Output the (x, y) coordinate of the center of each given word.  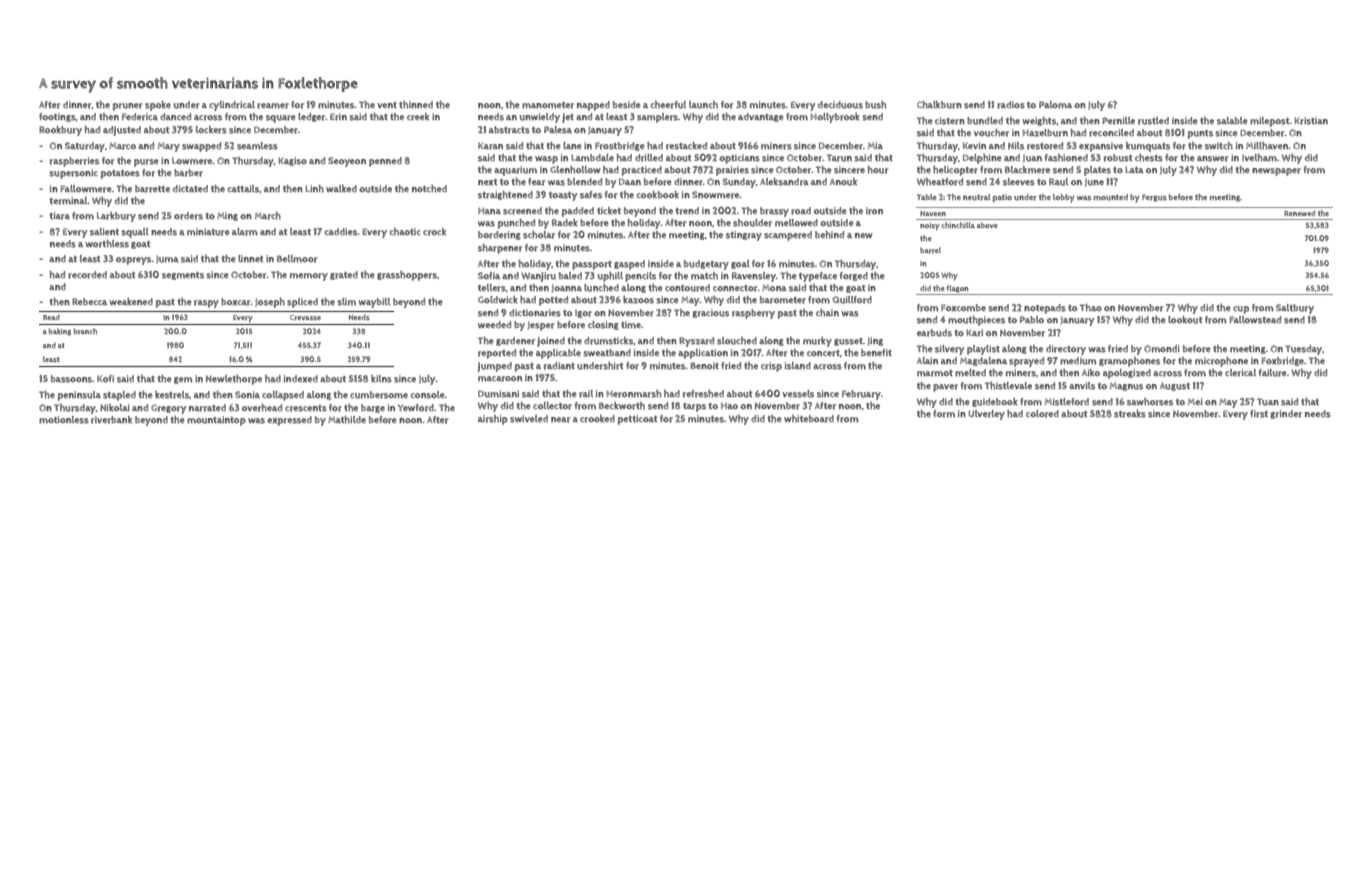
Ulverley (986, 415)
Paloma (1055, 104)
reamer (273, 106)
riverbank (111, 420)
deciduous (840, 105)
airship (493, 420)
